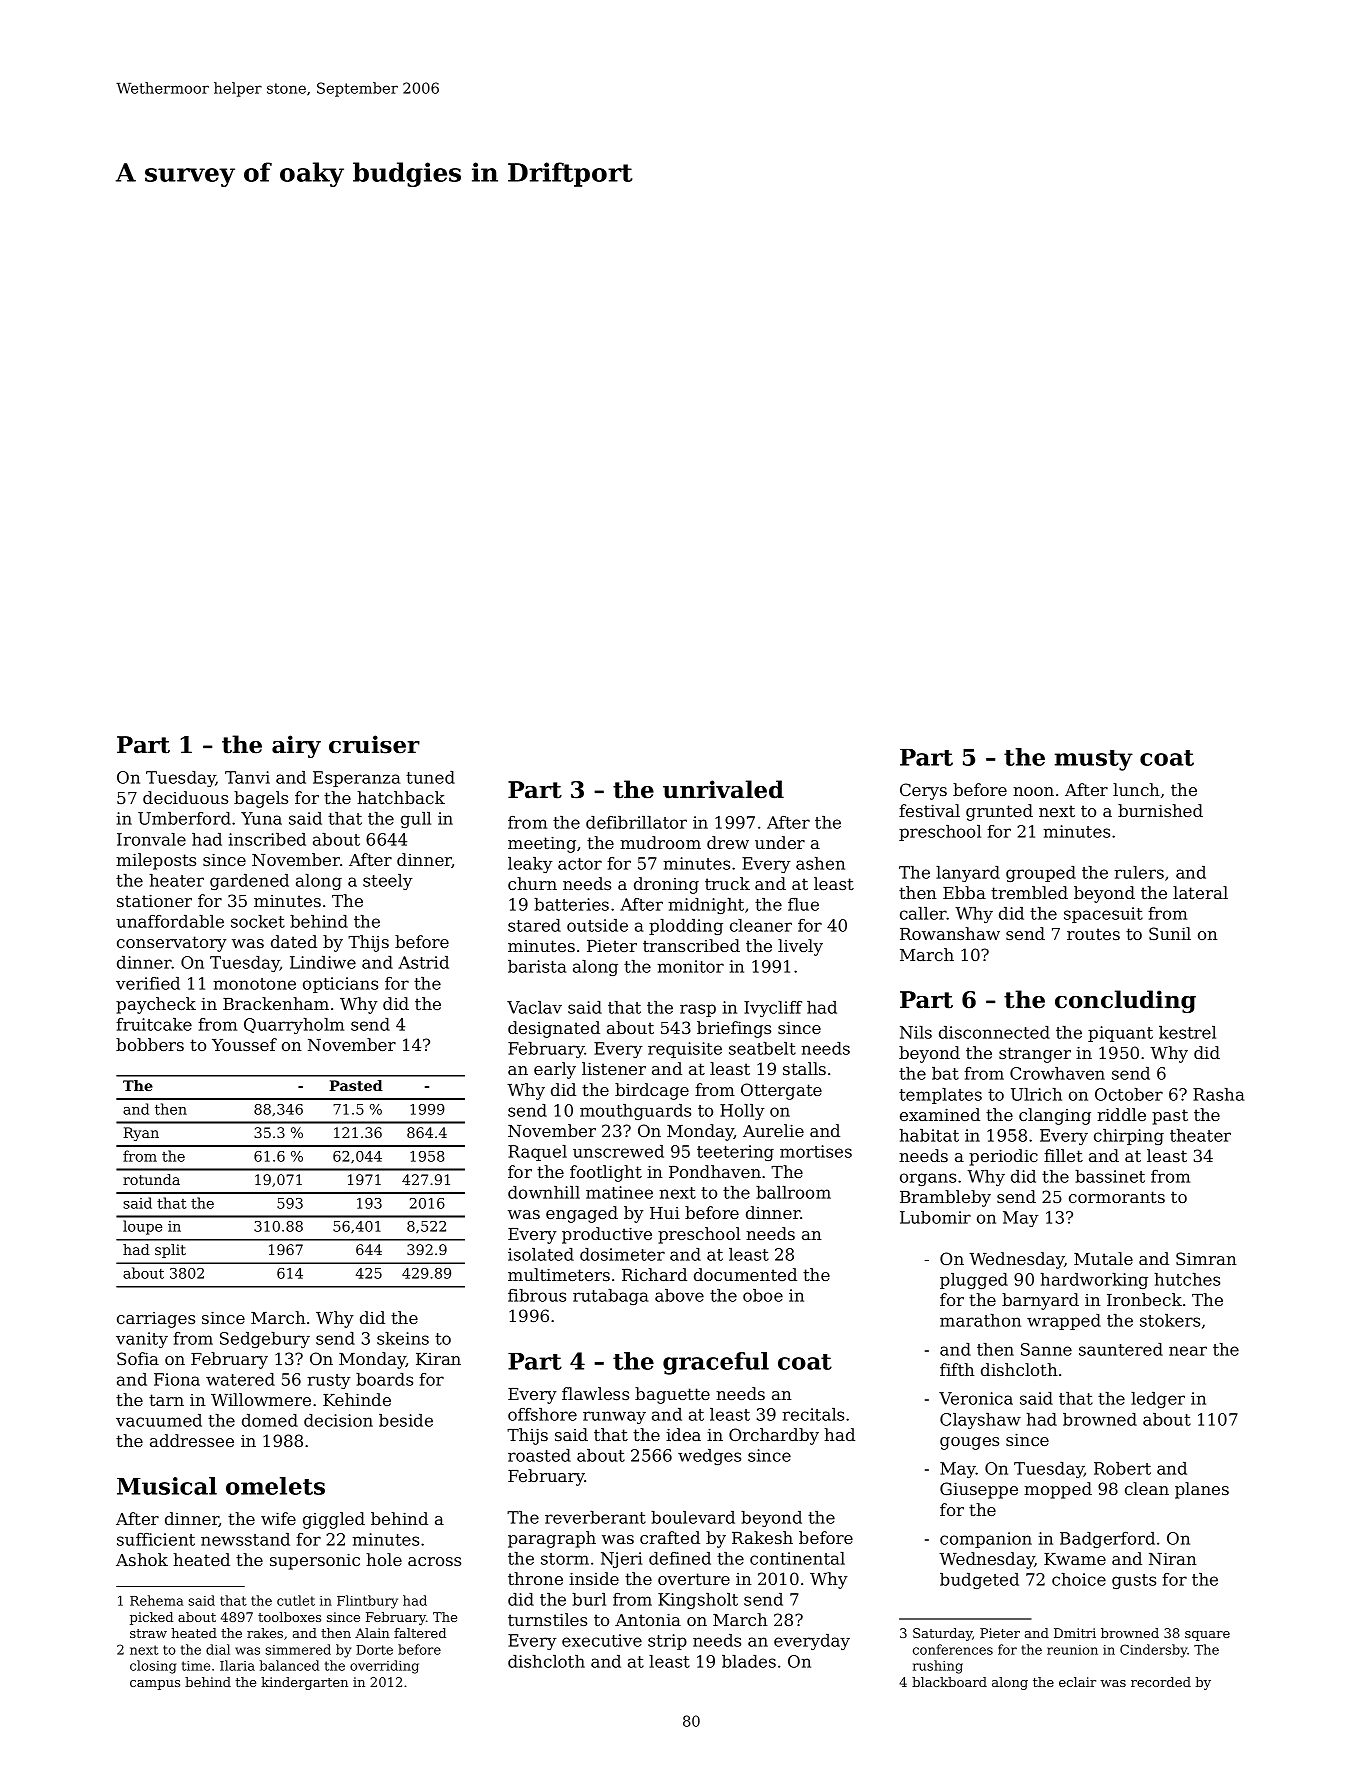 The width and height of the screenshot is (1364, 1766). What do you see at coordinates (589, 1599) in the screenshot?
I see `burl` at bounding box center [589, 1599].
